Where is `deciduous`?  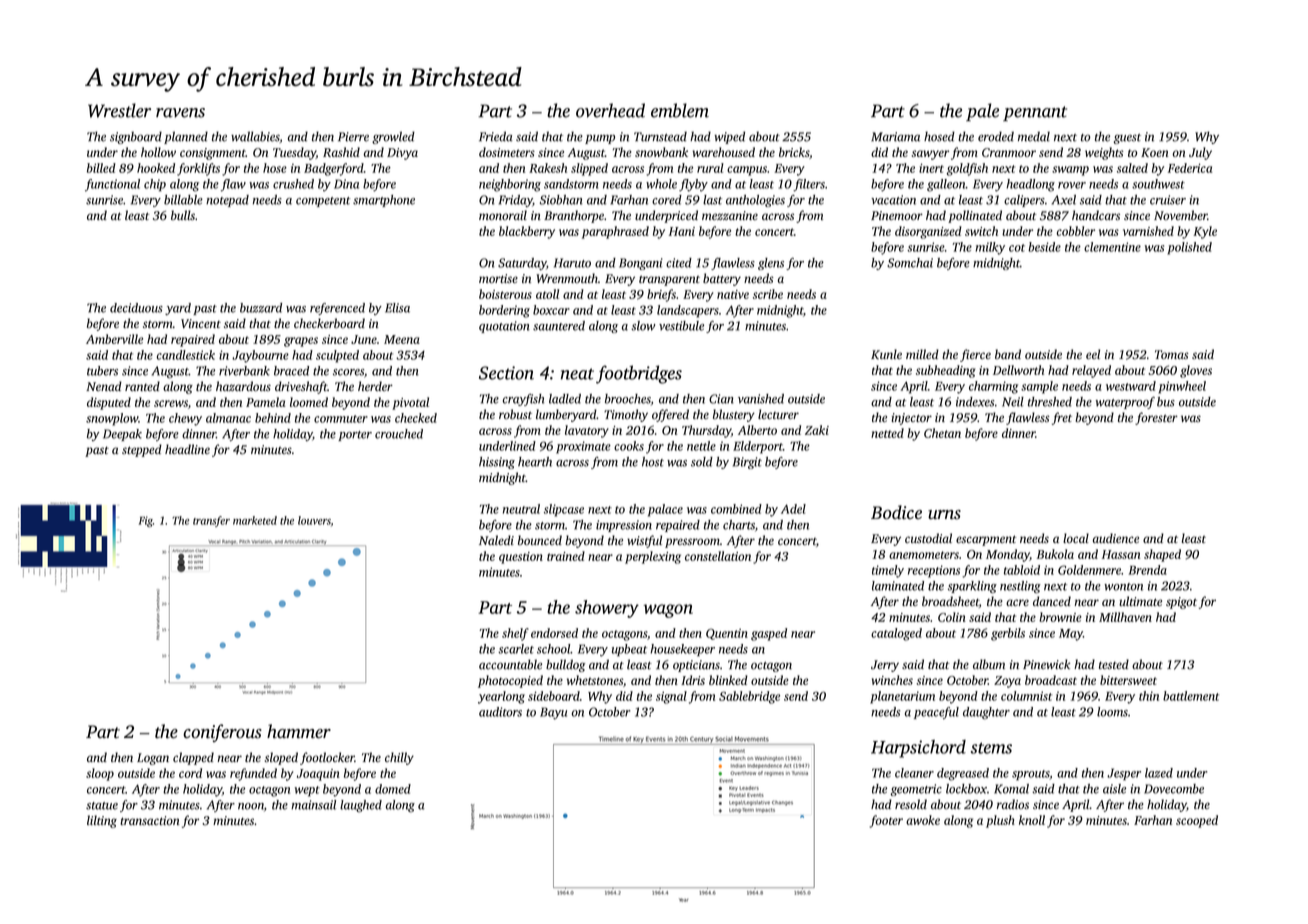 deciduous is located at coordinates (136, 308).
